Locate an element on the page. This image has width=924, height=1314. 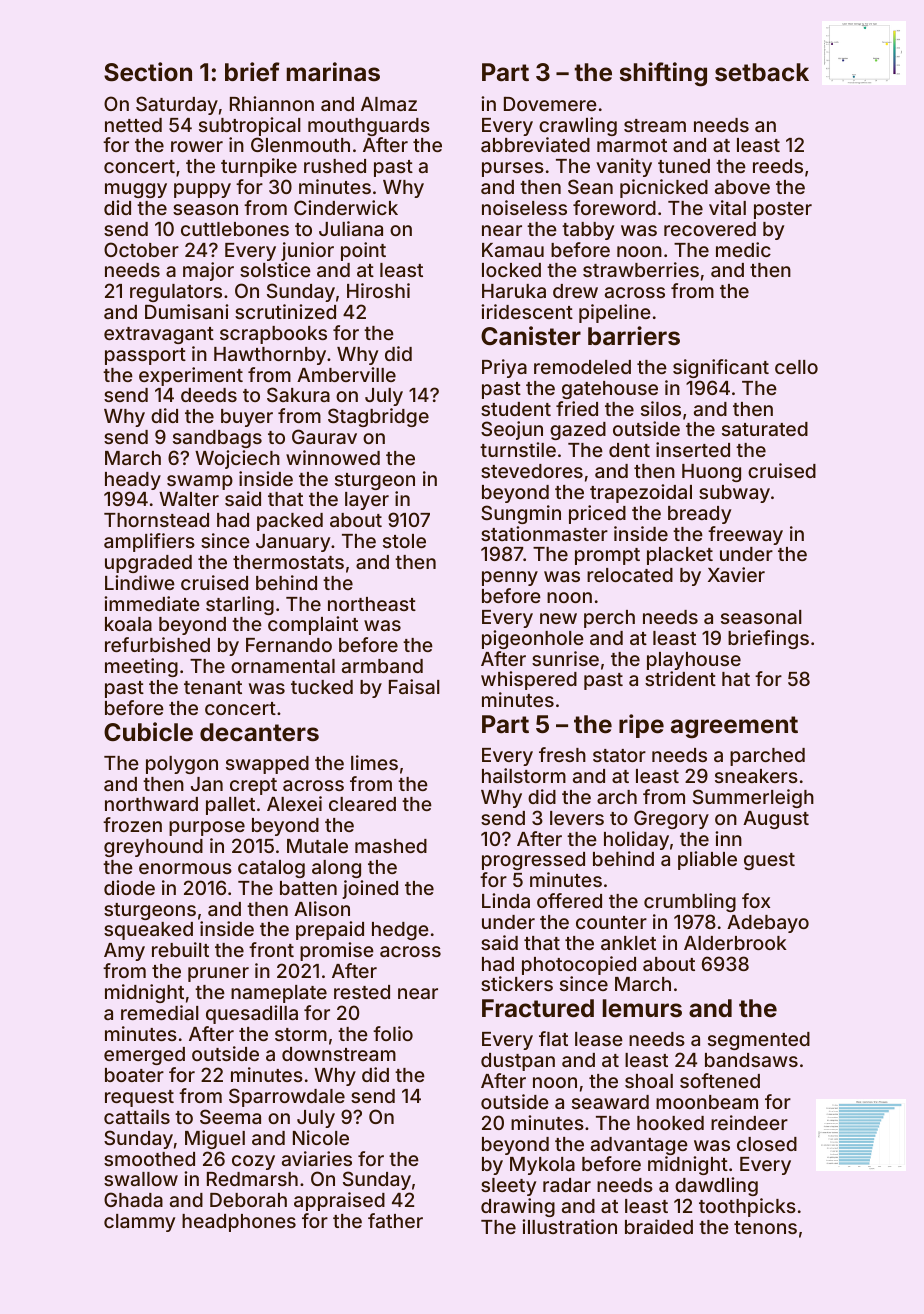
Faisal is located at coordinates (414, 686).
